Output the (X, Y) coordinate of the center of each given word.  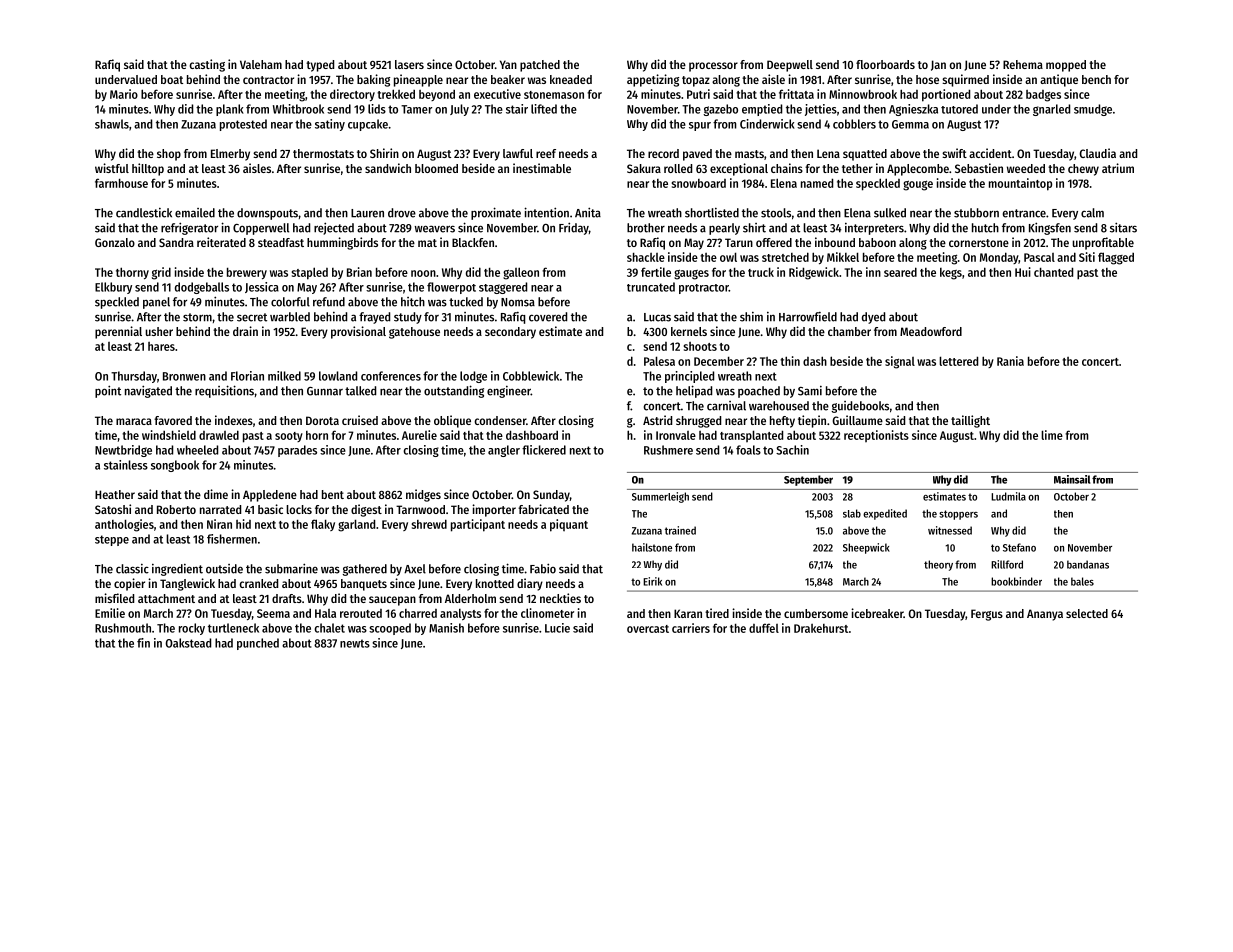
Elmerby (230, 155)
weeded (1026, 168)
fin (143, 643)
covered (548, 317)
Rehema (1023, 64)
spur (700, 126)
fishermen (232, 539)
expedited (885, 514)
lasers (409, 64)
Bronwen (184, 376)
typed (320, 66)
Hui (1023, 272)
